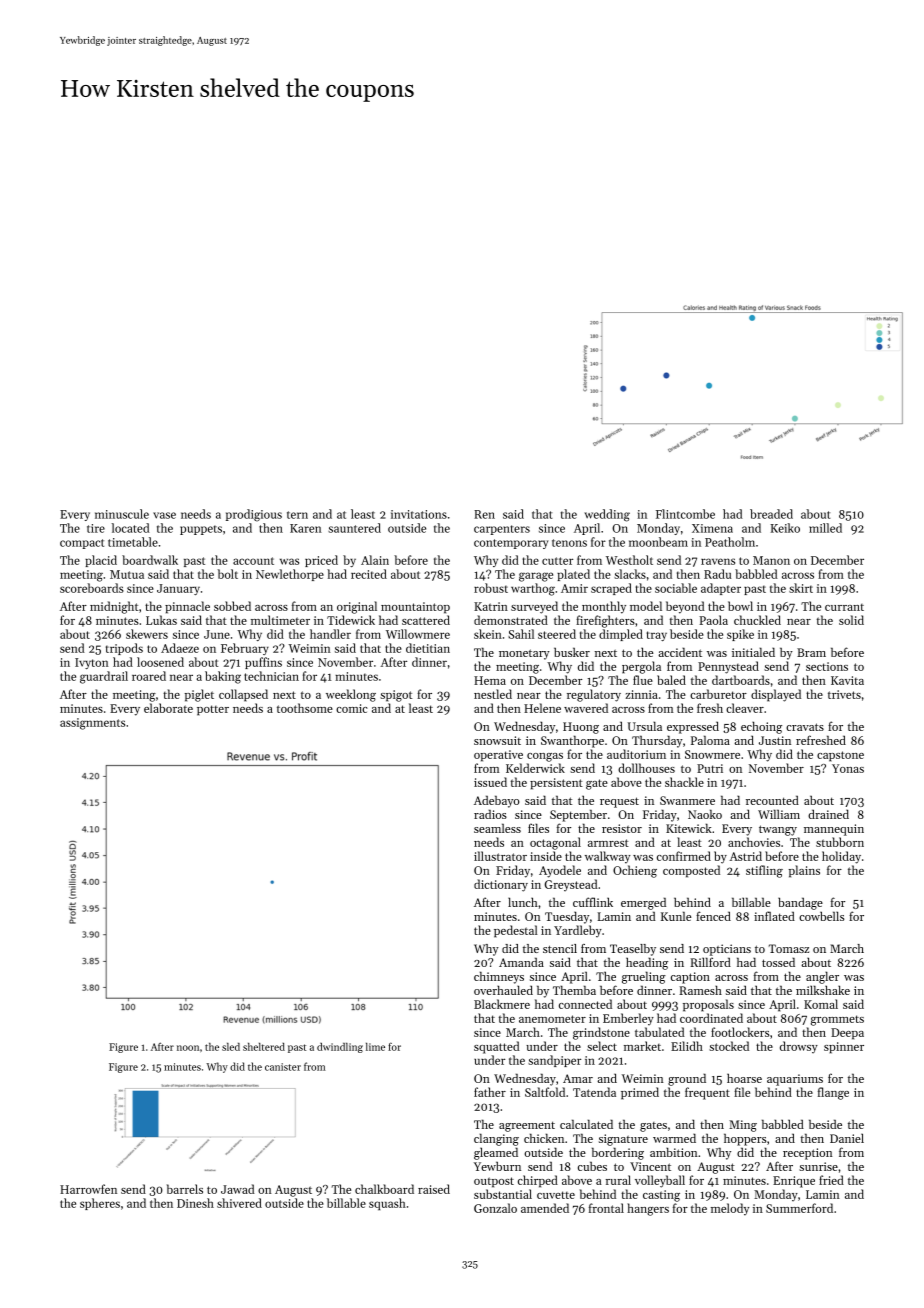 This image has height=1308, width=924. What do you see at coordinates (607, 515) in the image?
I see `wedding` at bounding box center [607, 515].
